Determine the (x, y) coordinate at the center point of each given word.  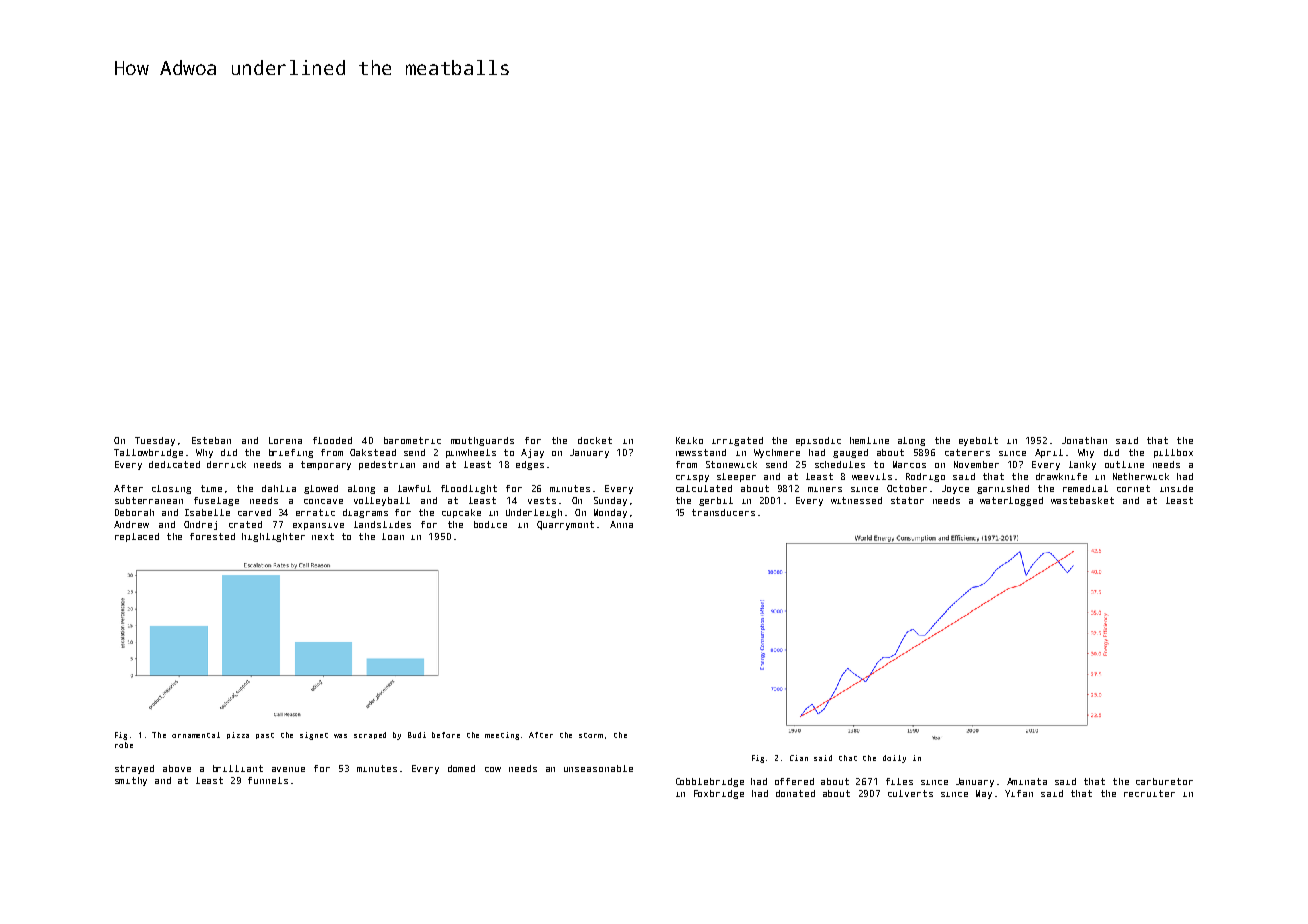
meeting (502, 736)
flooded (332, 440)
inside (1176, 488)
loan (393, 536)
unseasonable (598, 768)
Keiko (689, 440)
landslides (382, 524)
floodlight (469, 489)
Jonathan (1084, 440)
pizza (238, 735)
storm (591, 735)
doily (894, 759)
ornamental (196, 735)
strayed (134, 769)
